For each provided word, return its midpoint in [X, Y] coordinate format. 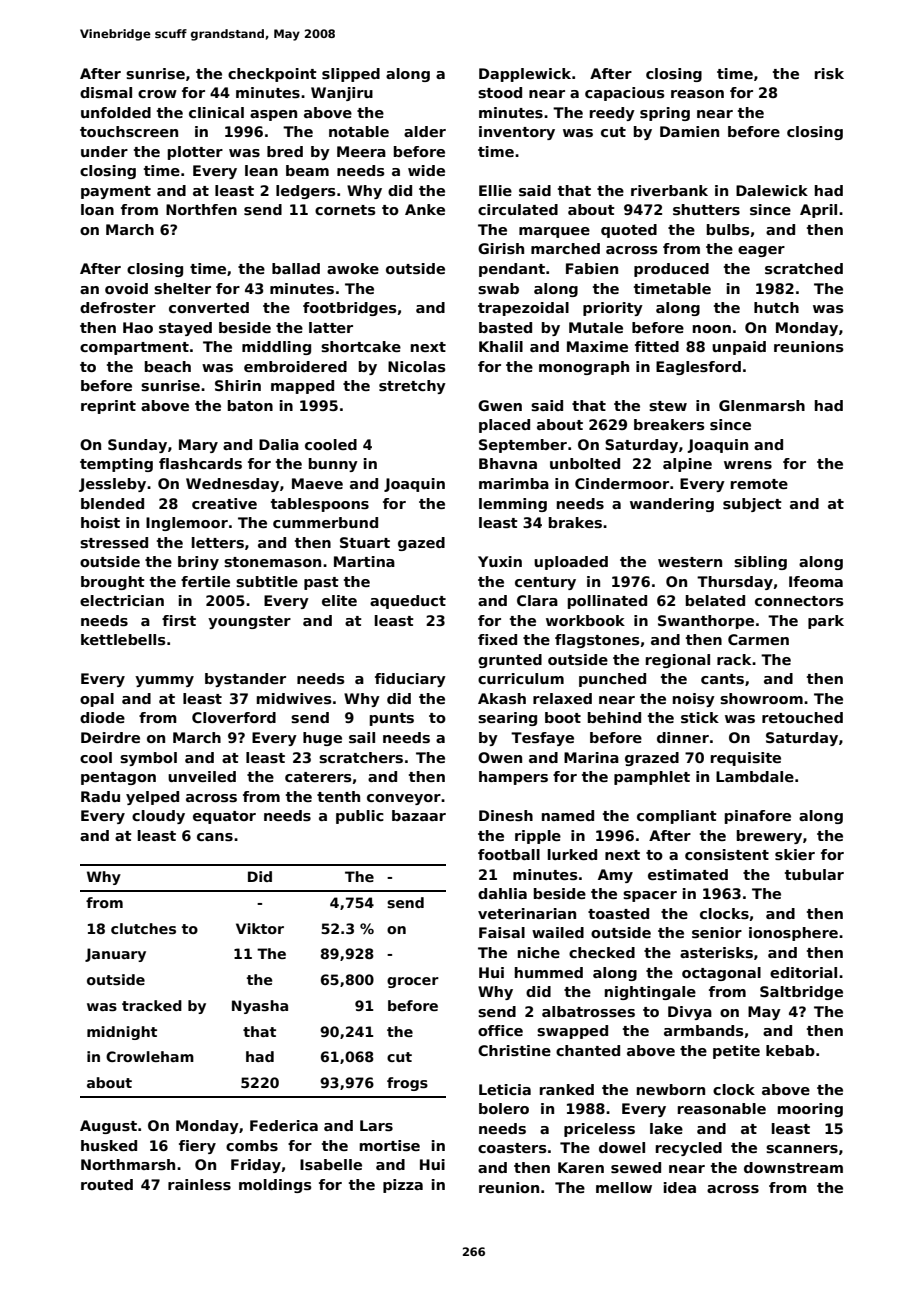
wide [426, 170]
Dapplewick [525, 75]
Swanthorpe [706, 622]
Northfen [201, 209]
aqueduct [408, 602]
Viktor [260, 928]
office [500, 1030]
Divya [690, 1013]
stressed [114, 542]
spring [665, 114]
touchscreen [129, 131]
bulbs [728, 229]
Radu [100, 796]
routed [107, 1184]
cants [722, 679]
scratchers [361, 757]
